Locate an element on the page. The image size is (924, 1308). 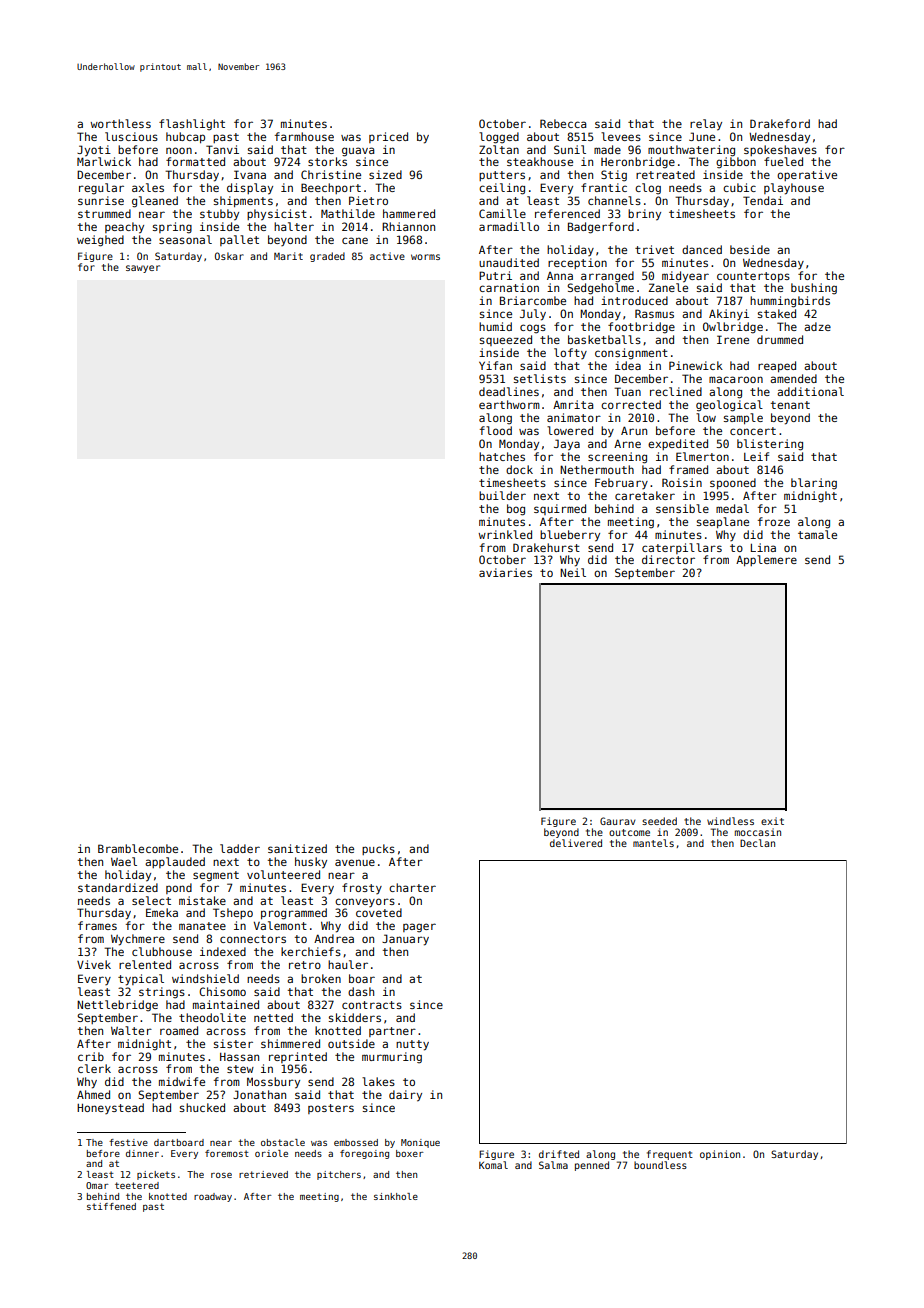
sinkhole is located at coordinates (396, 1196).
